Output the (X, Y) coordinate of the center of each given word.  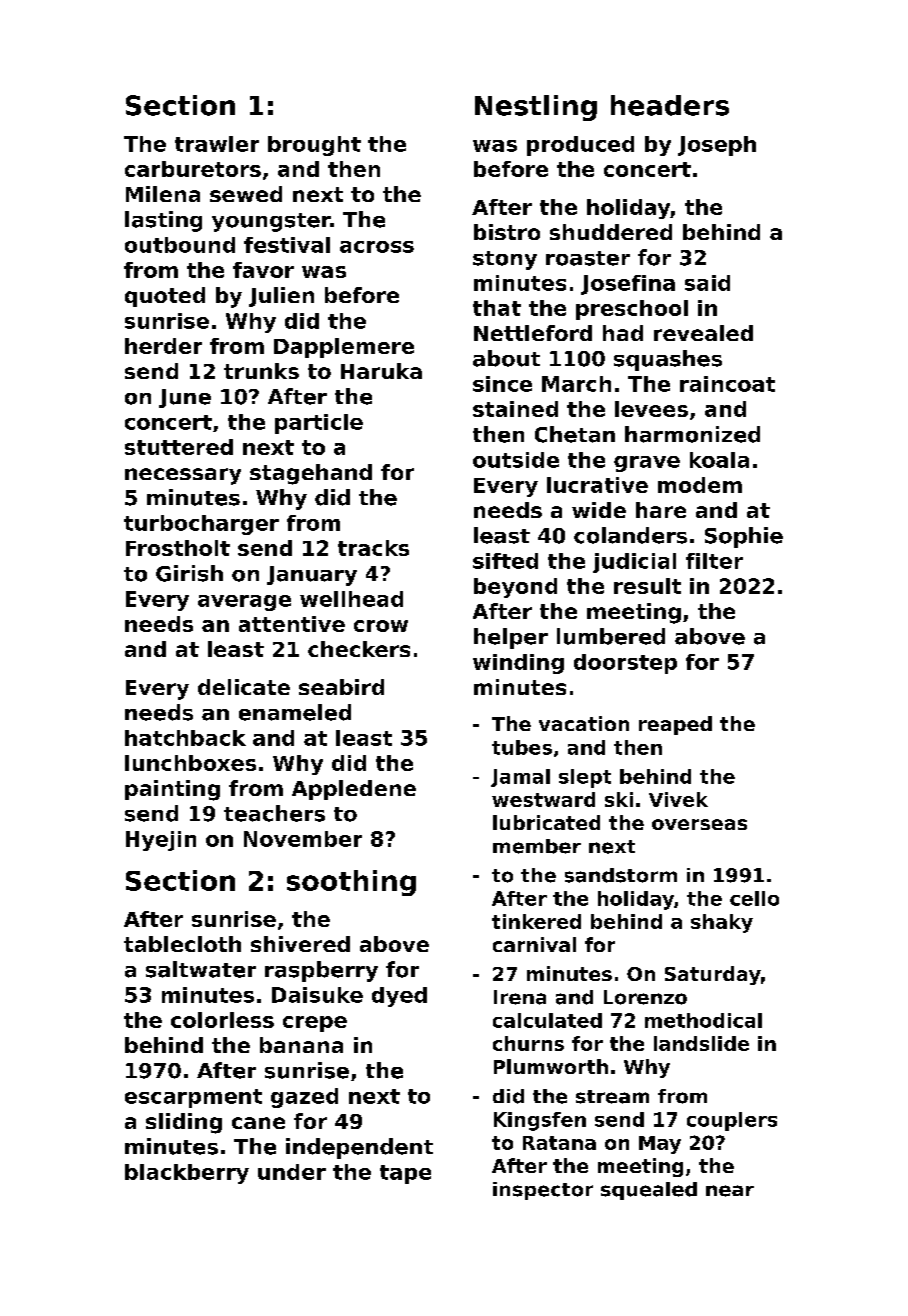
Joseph (717, 146)
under (292, 1172)
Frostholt (178, 548)
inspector (543, 1191)
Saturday (713, 975)
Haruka (381, 371)
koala (719, 460)
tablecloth (182, 944)
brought (314, 146)
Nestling (536, 108)
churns (528, 1043)
